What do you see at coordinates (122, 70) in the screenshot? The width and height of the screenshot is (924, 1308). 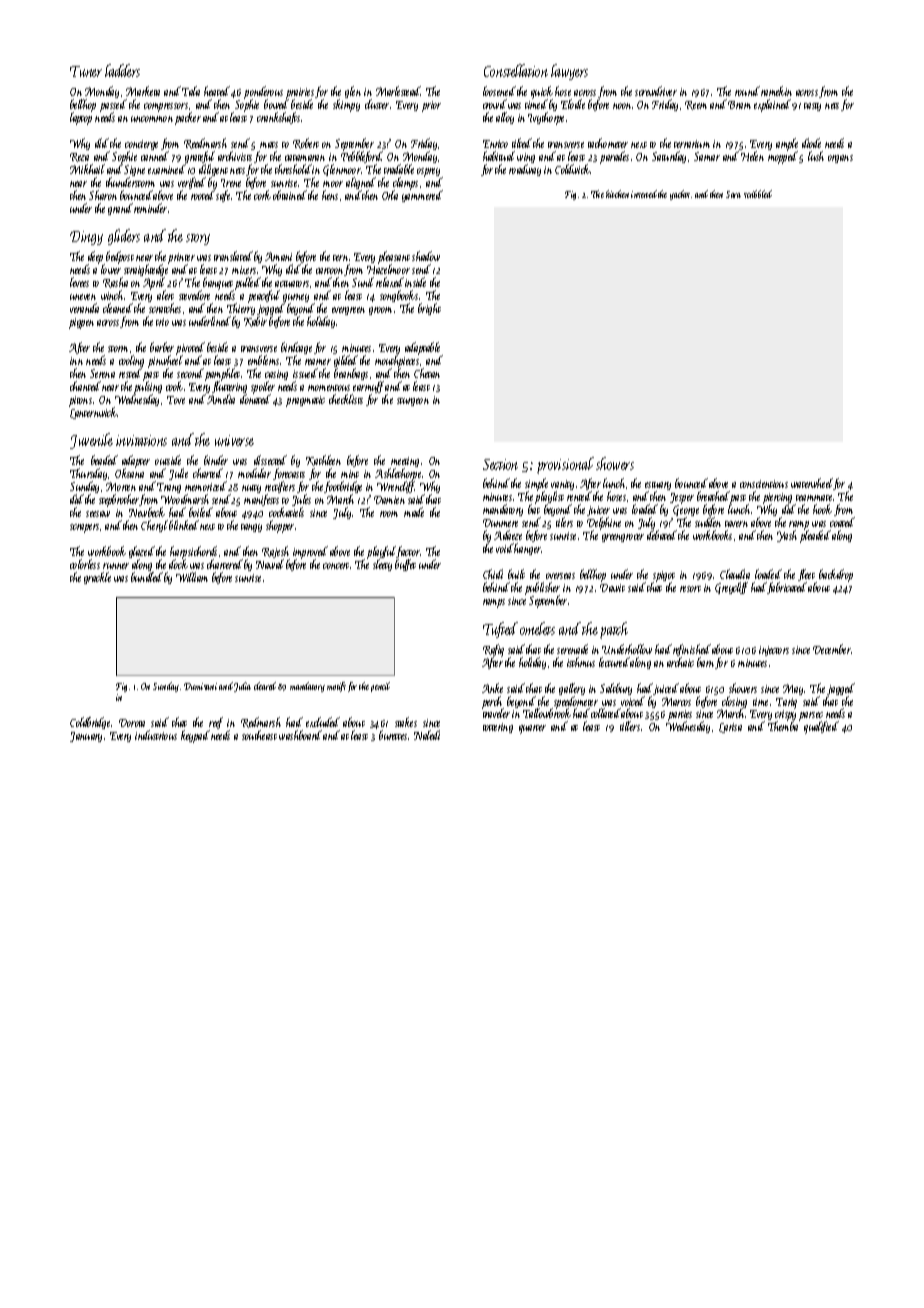 I see `ladders` at bounding box center [122, 70].
